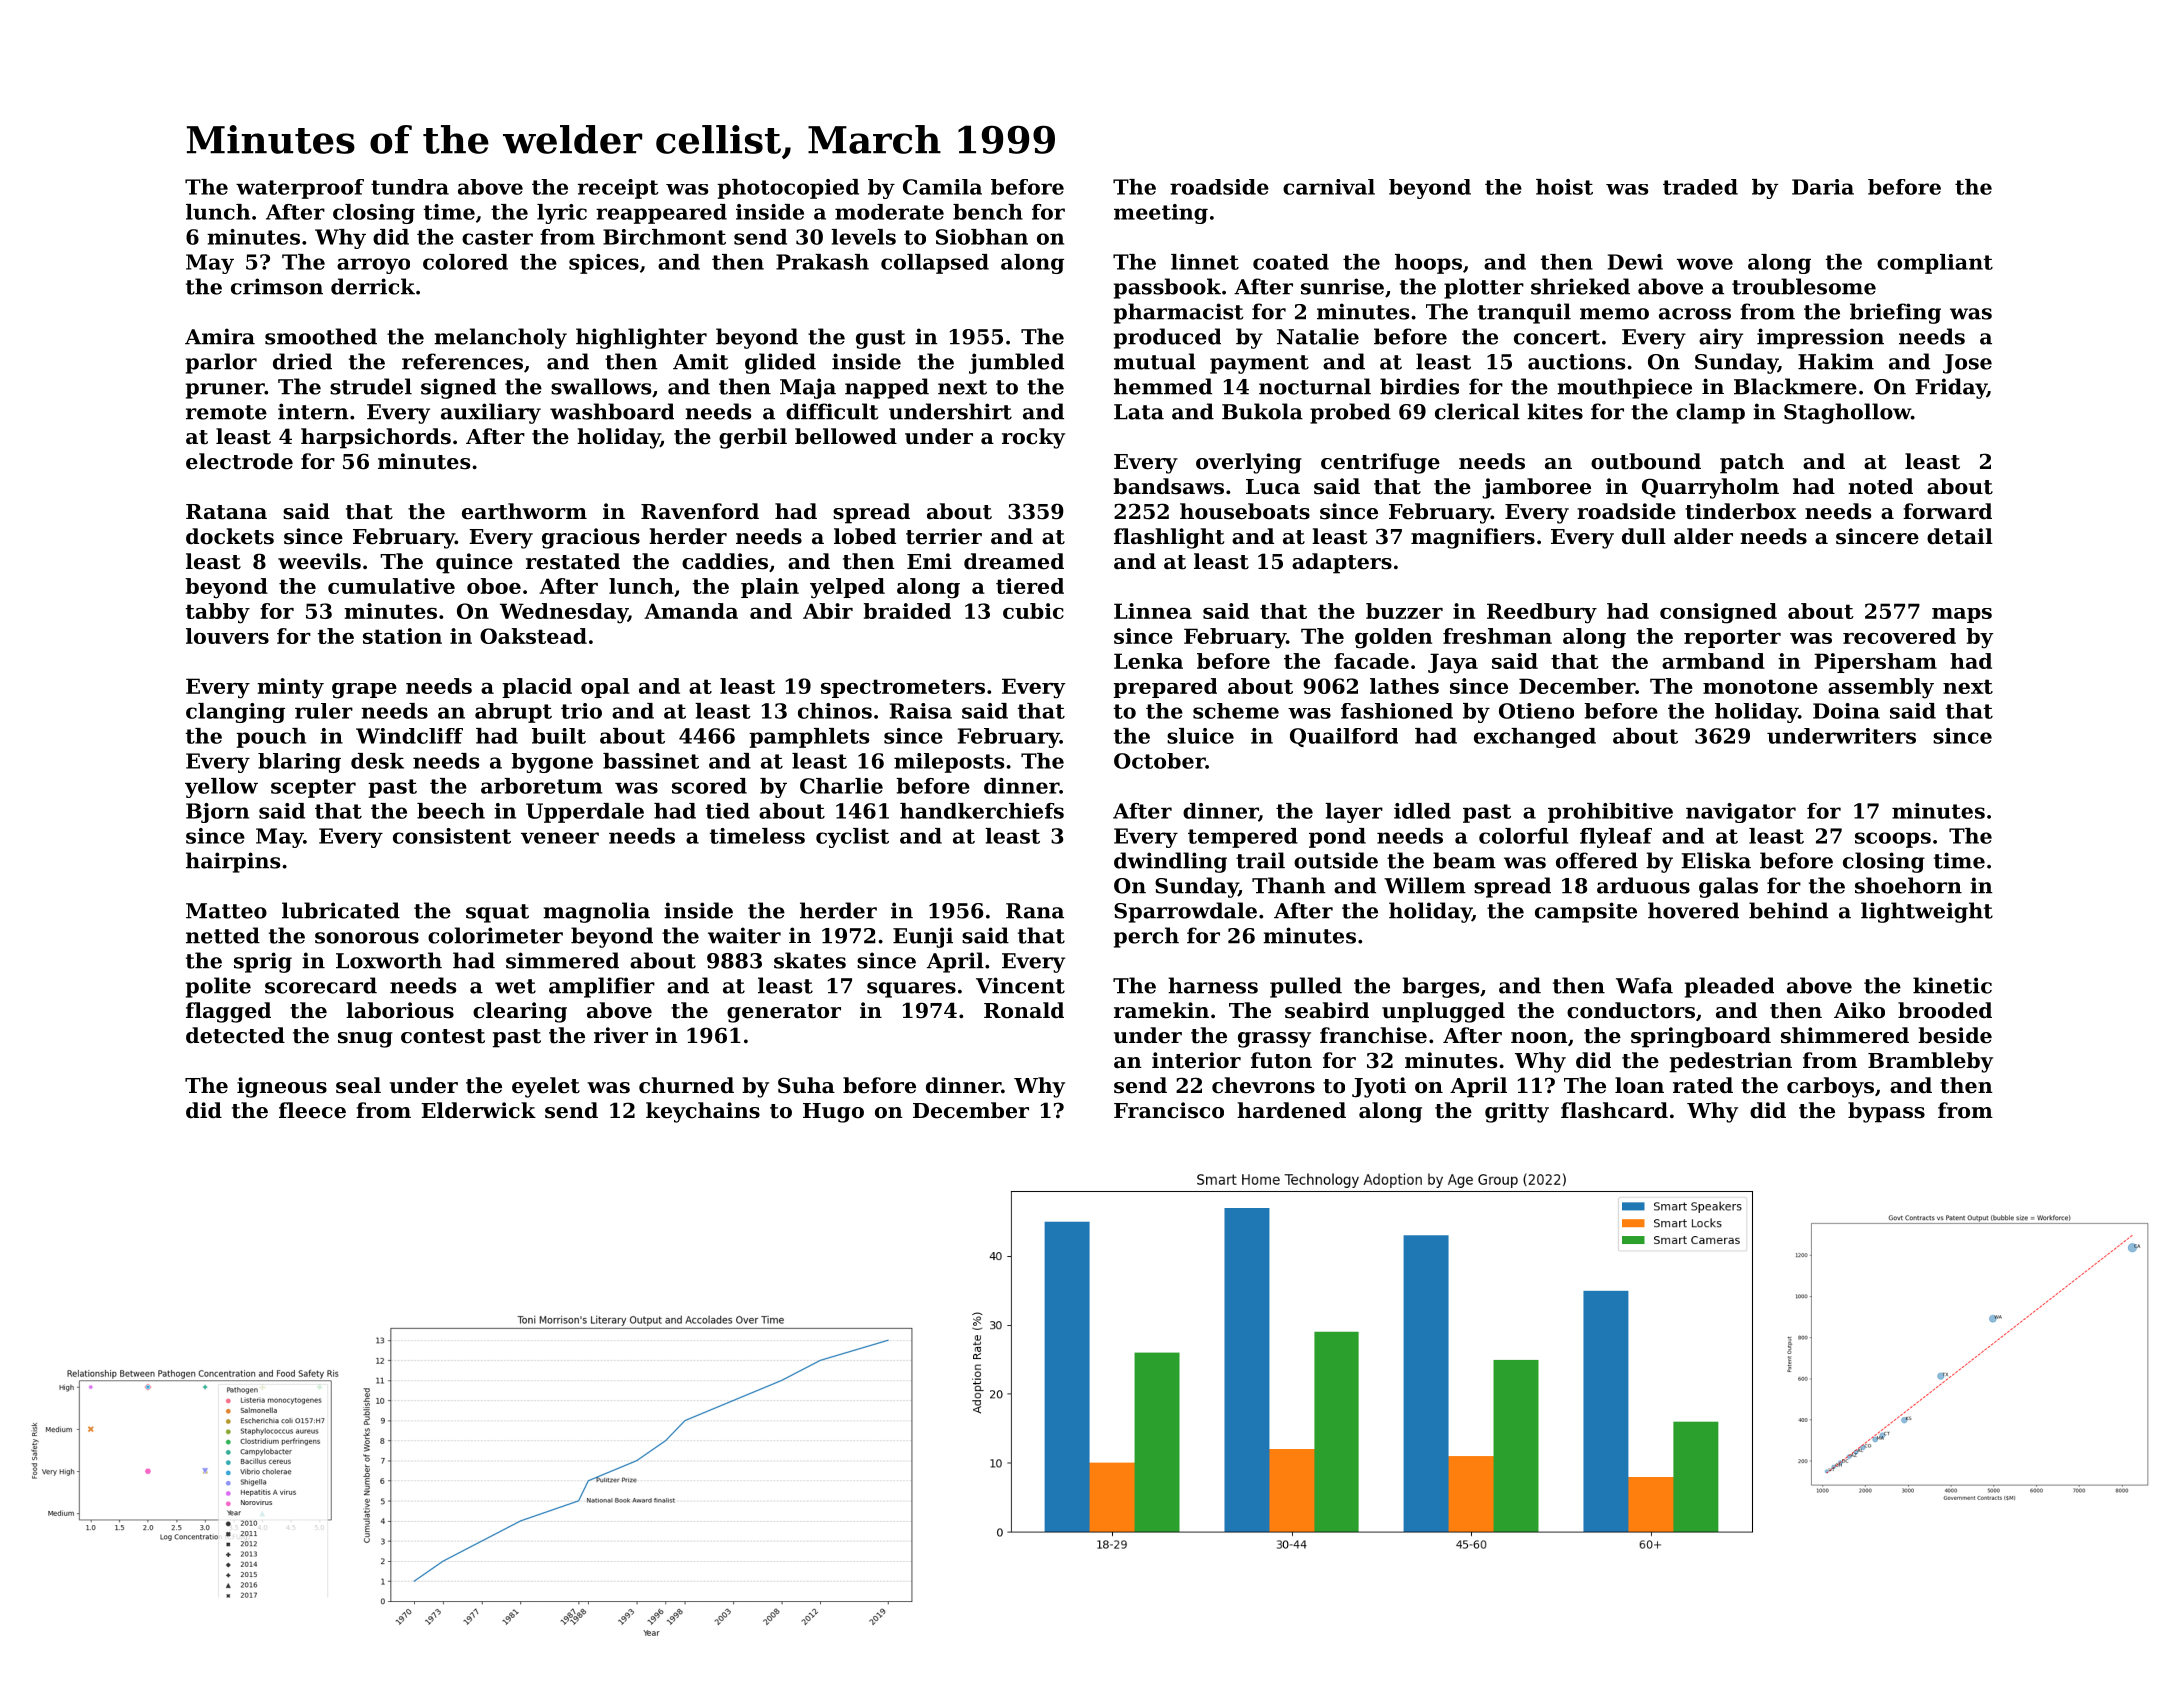  Describe the element at coordinates (1614, 314) in the page. I see `memo` at that location.
